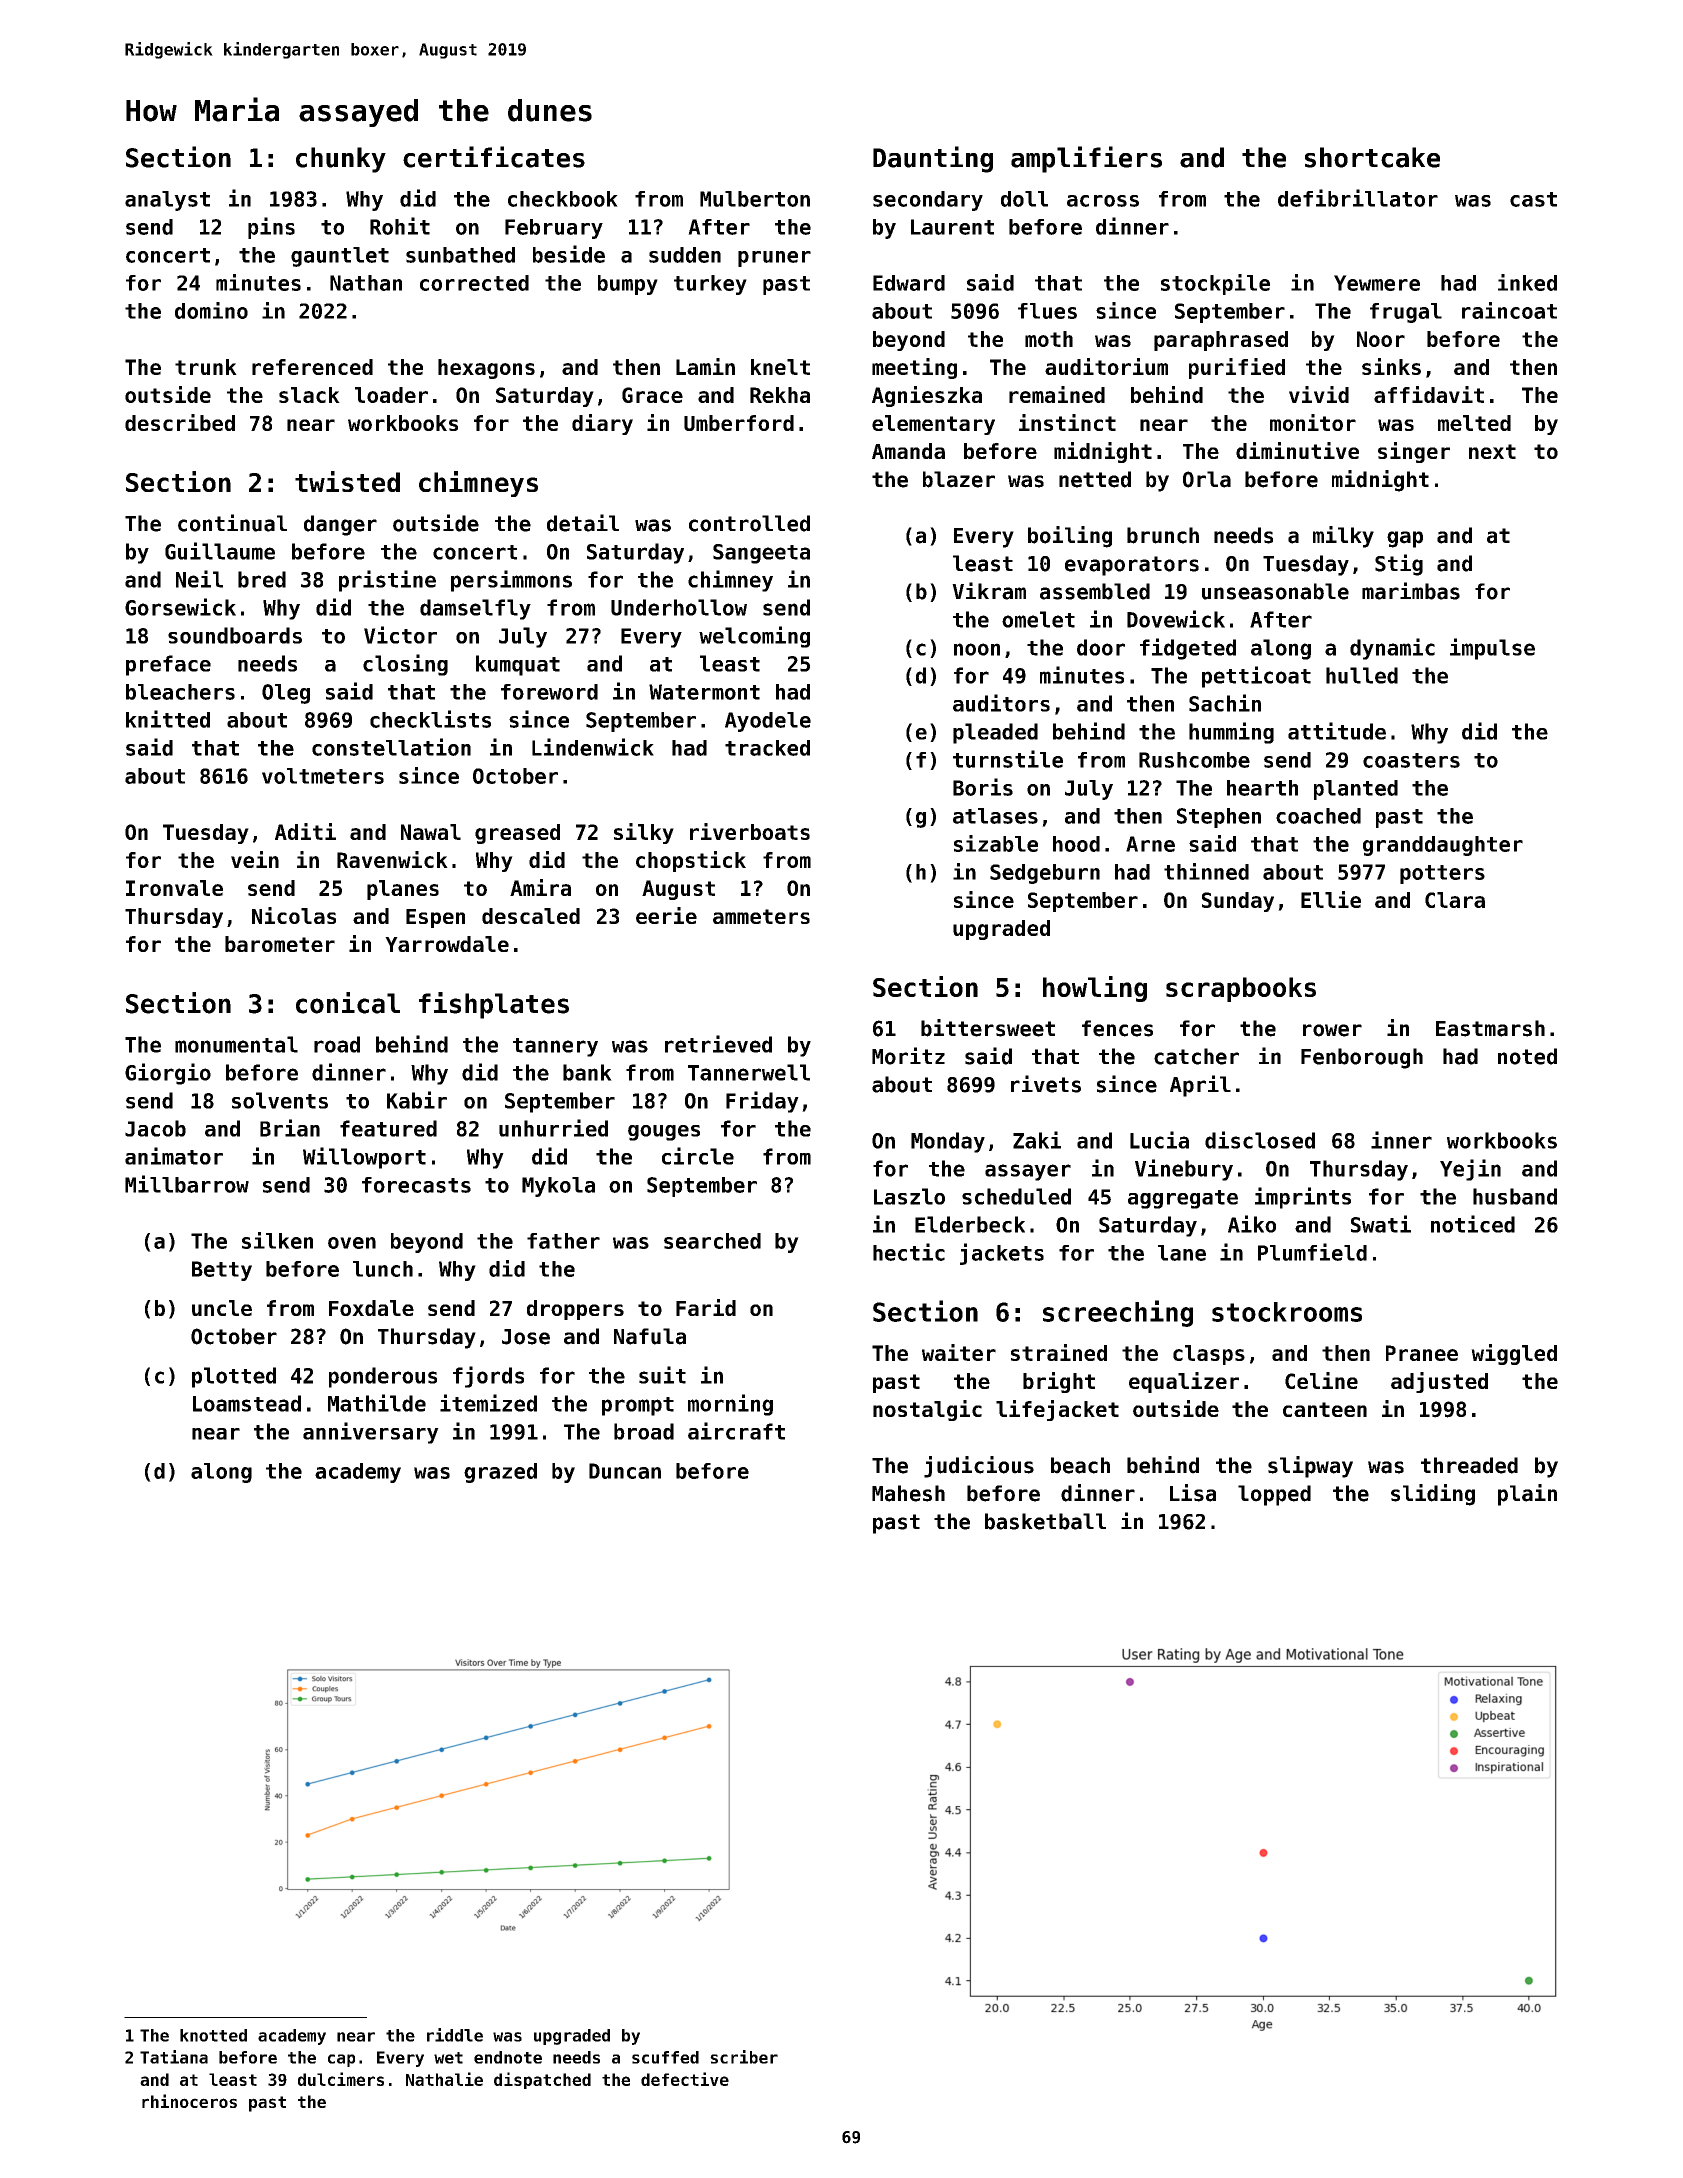 The height and width of the page is (2178, 1683). Describe the element at coordinates (1318, 816) in the page. I see `coached` at that location.
